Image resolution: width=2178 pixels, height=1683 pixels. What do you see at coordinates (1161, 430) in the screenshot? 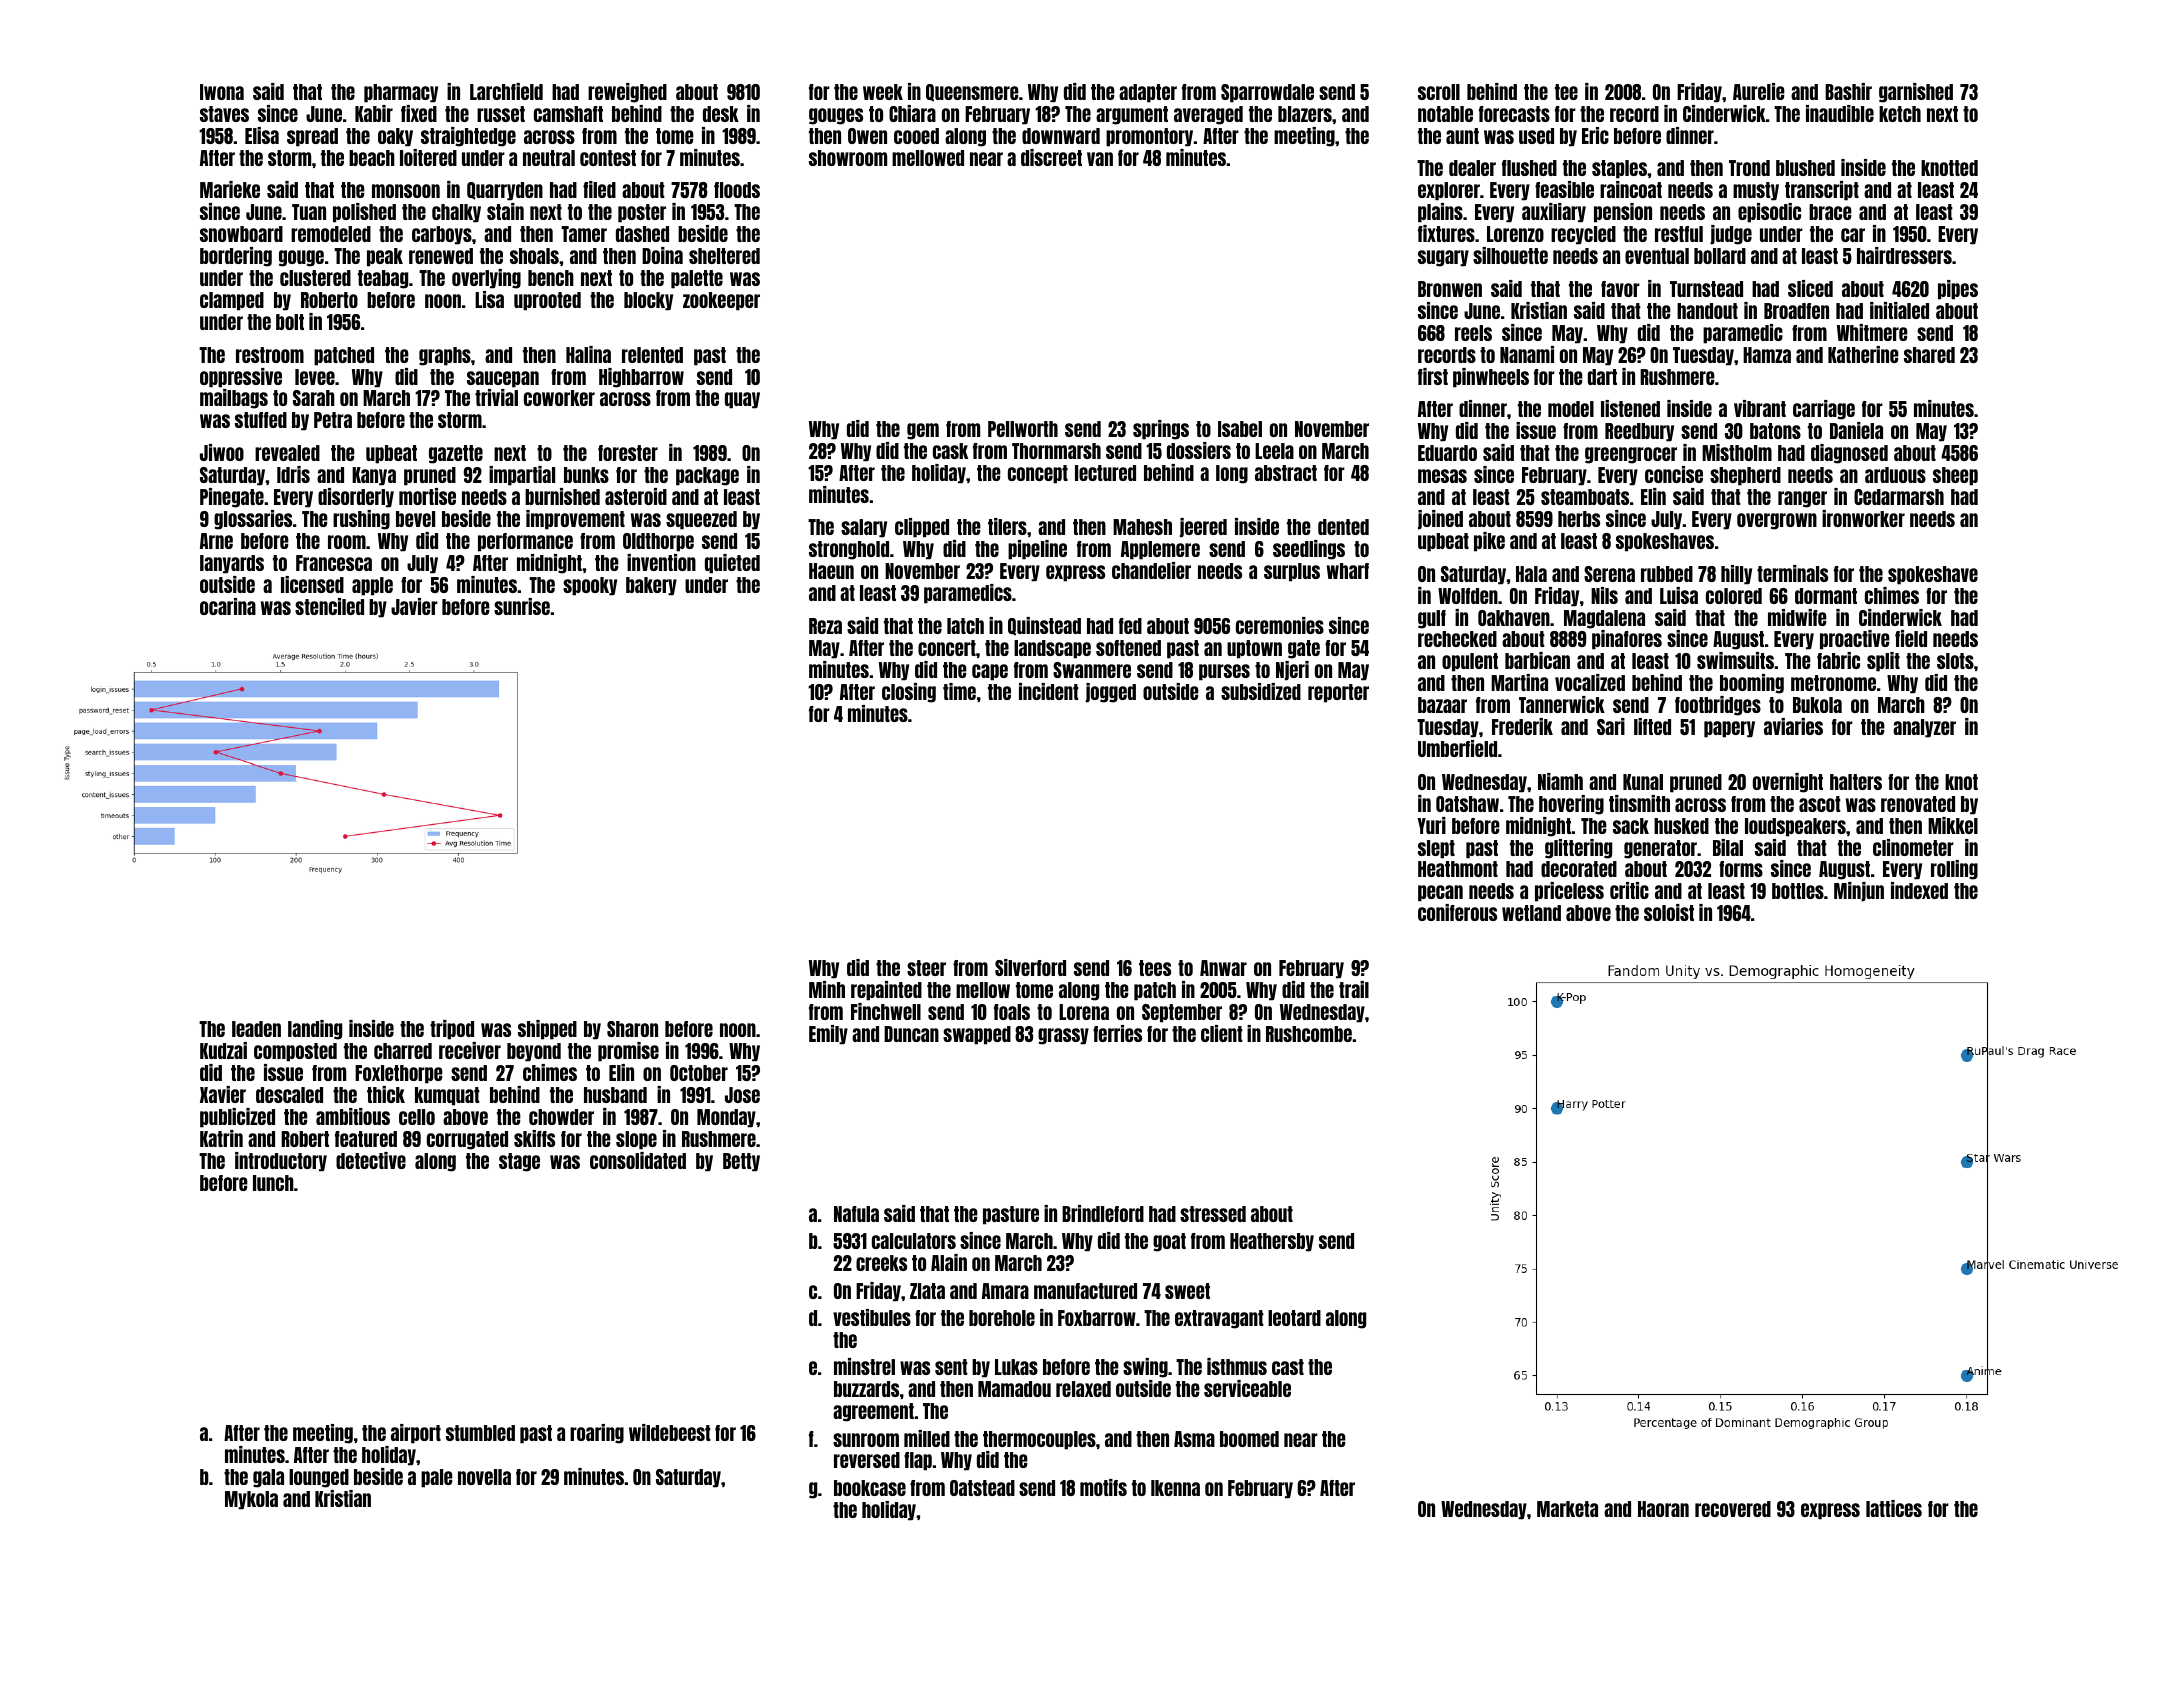
I see `springs` at bounding box center [1161, 430].
